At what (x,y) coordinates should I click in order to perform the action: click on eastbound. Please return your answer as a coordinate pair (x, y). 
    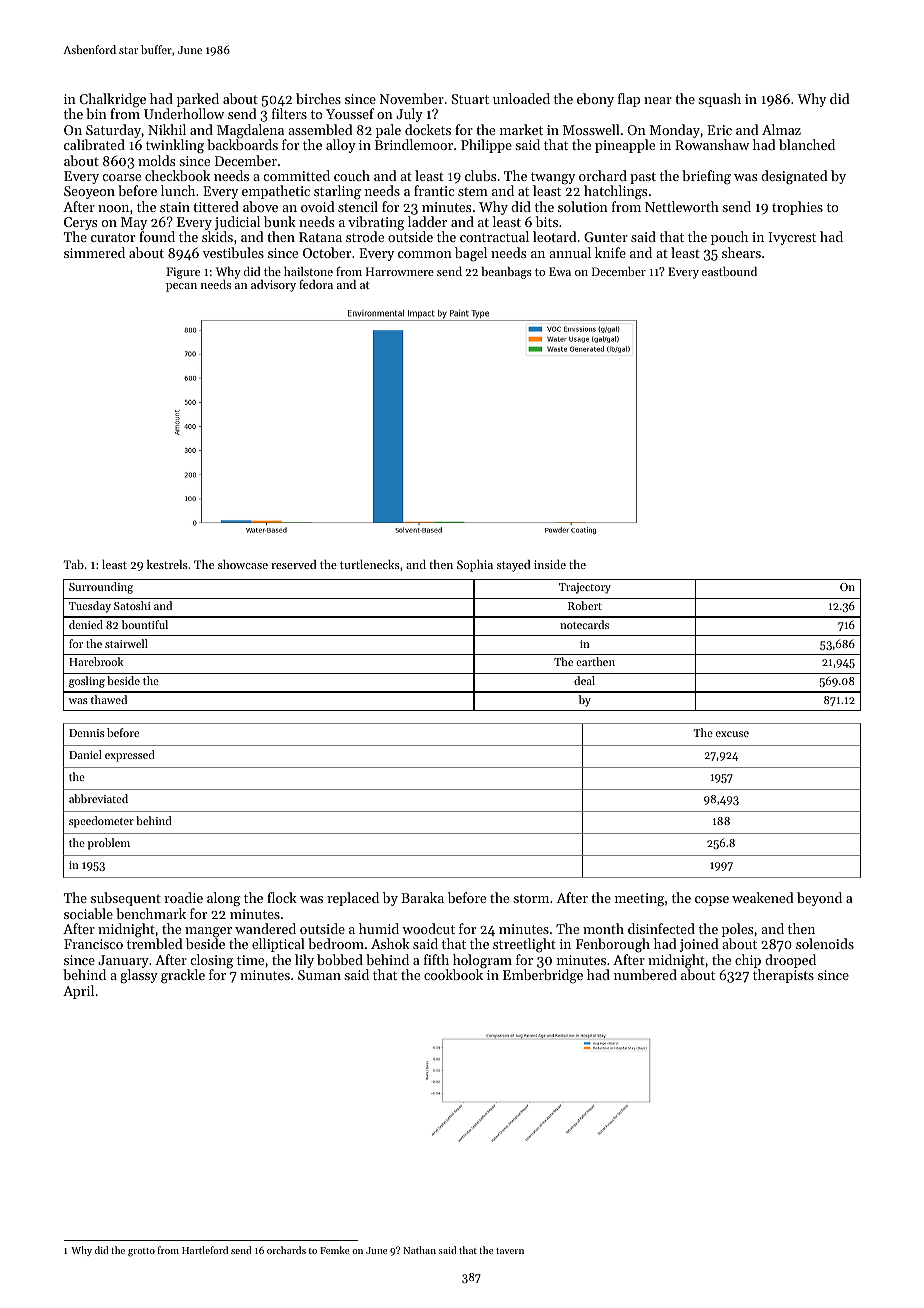
    Looking at the image, I should click on (729, 271).
